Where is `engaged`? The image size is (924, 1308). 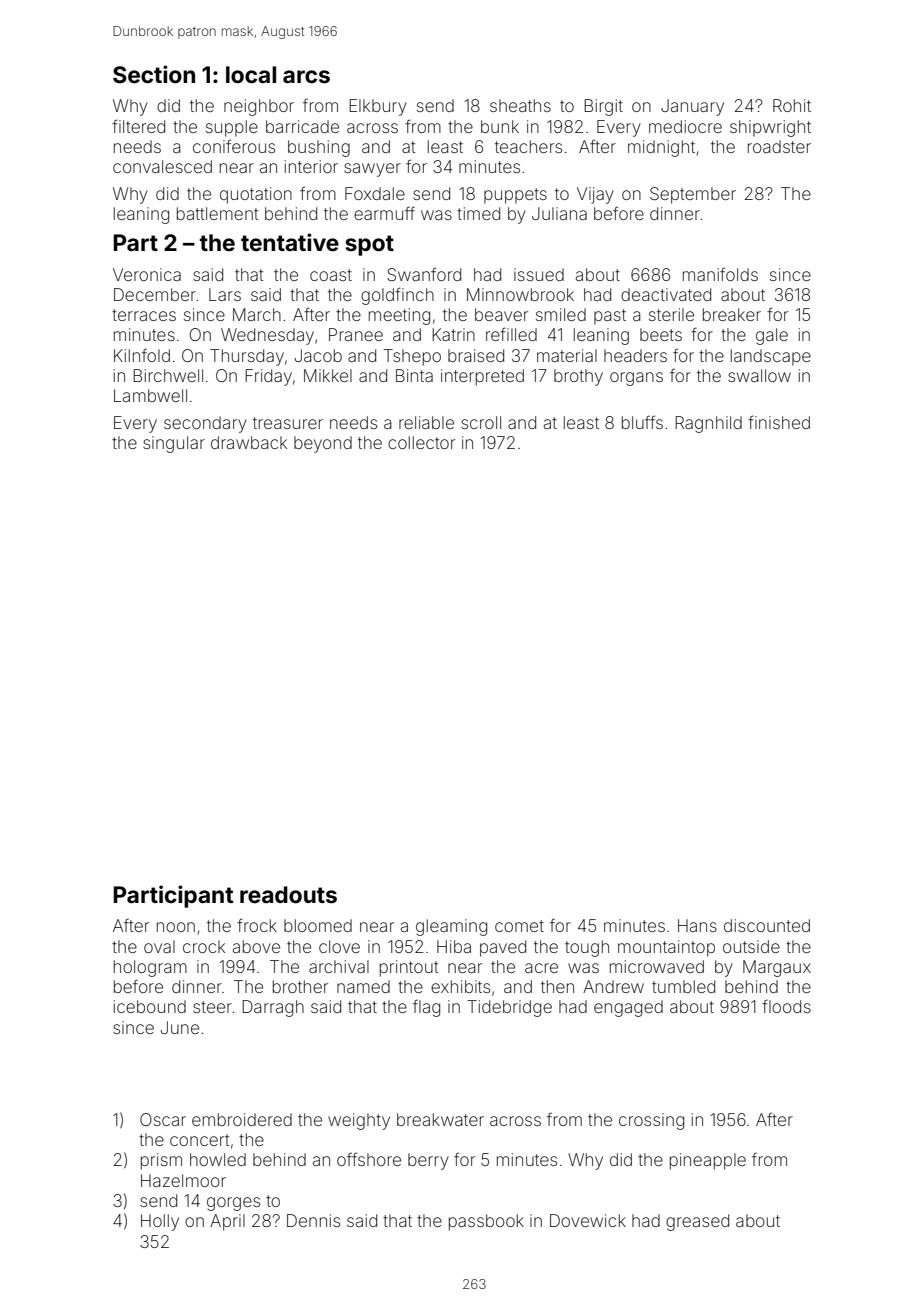
engaged is located at coordinates (628, 1008).
